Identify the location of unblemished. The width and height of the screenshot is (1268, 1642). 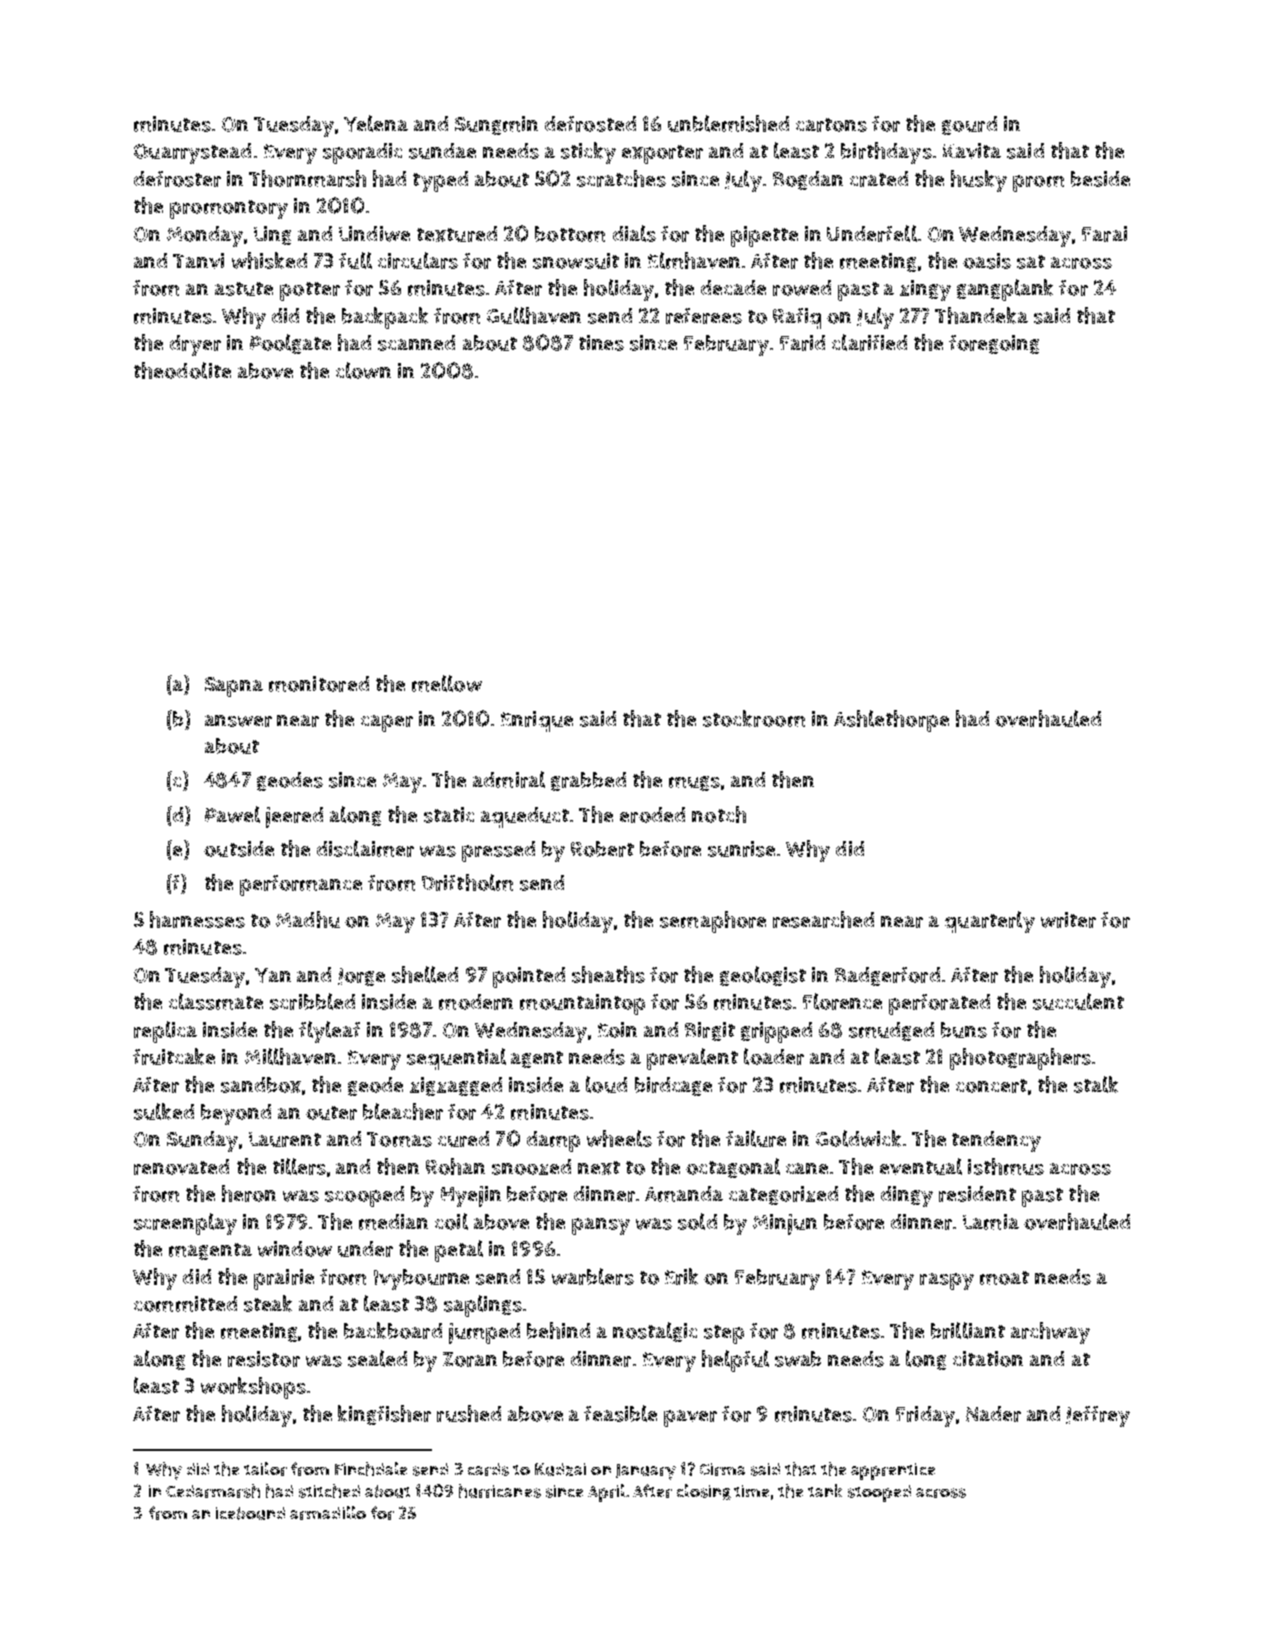
(728, 123).
